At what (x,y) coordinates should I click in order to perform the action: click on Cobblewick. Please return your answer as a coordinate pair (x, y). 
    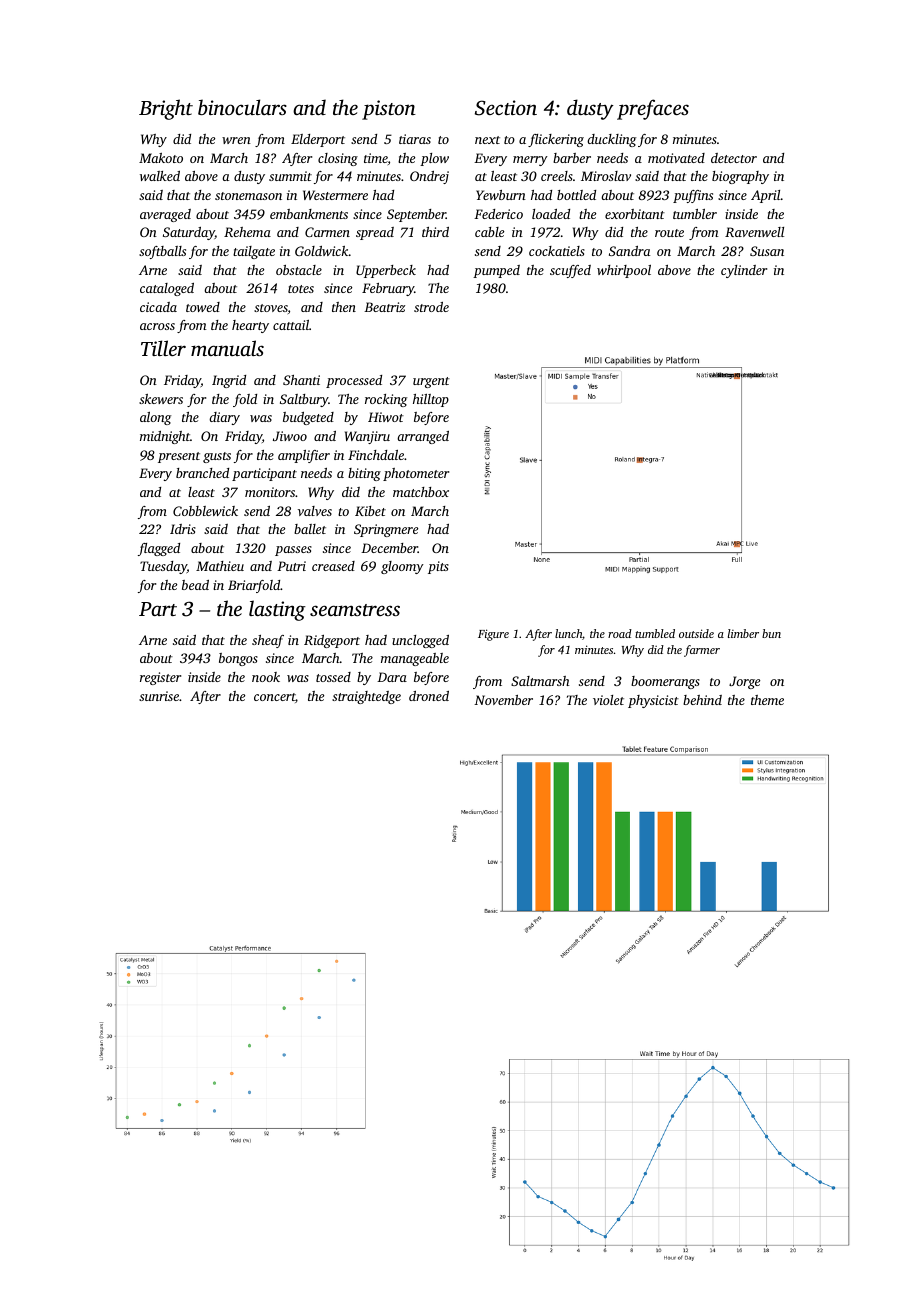
    Looking at the image, I should click on (205, 511).
